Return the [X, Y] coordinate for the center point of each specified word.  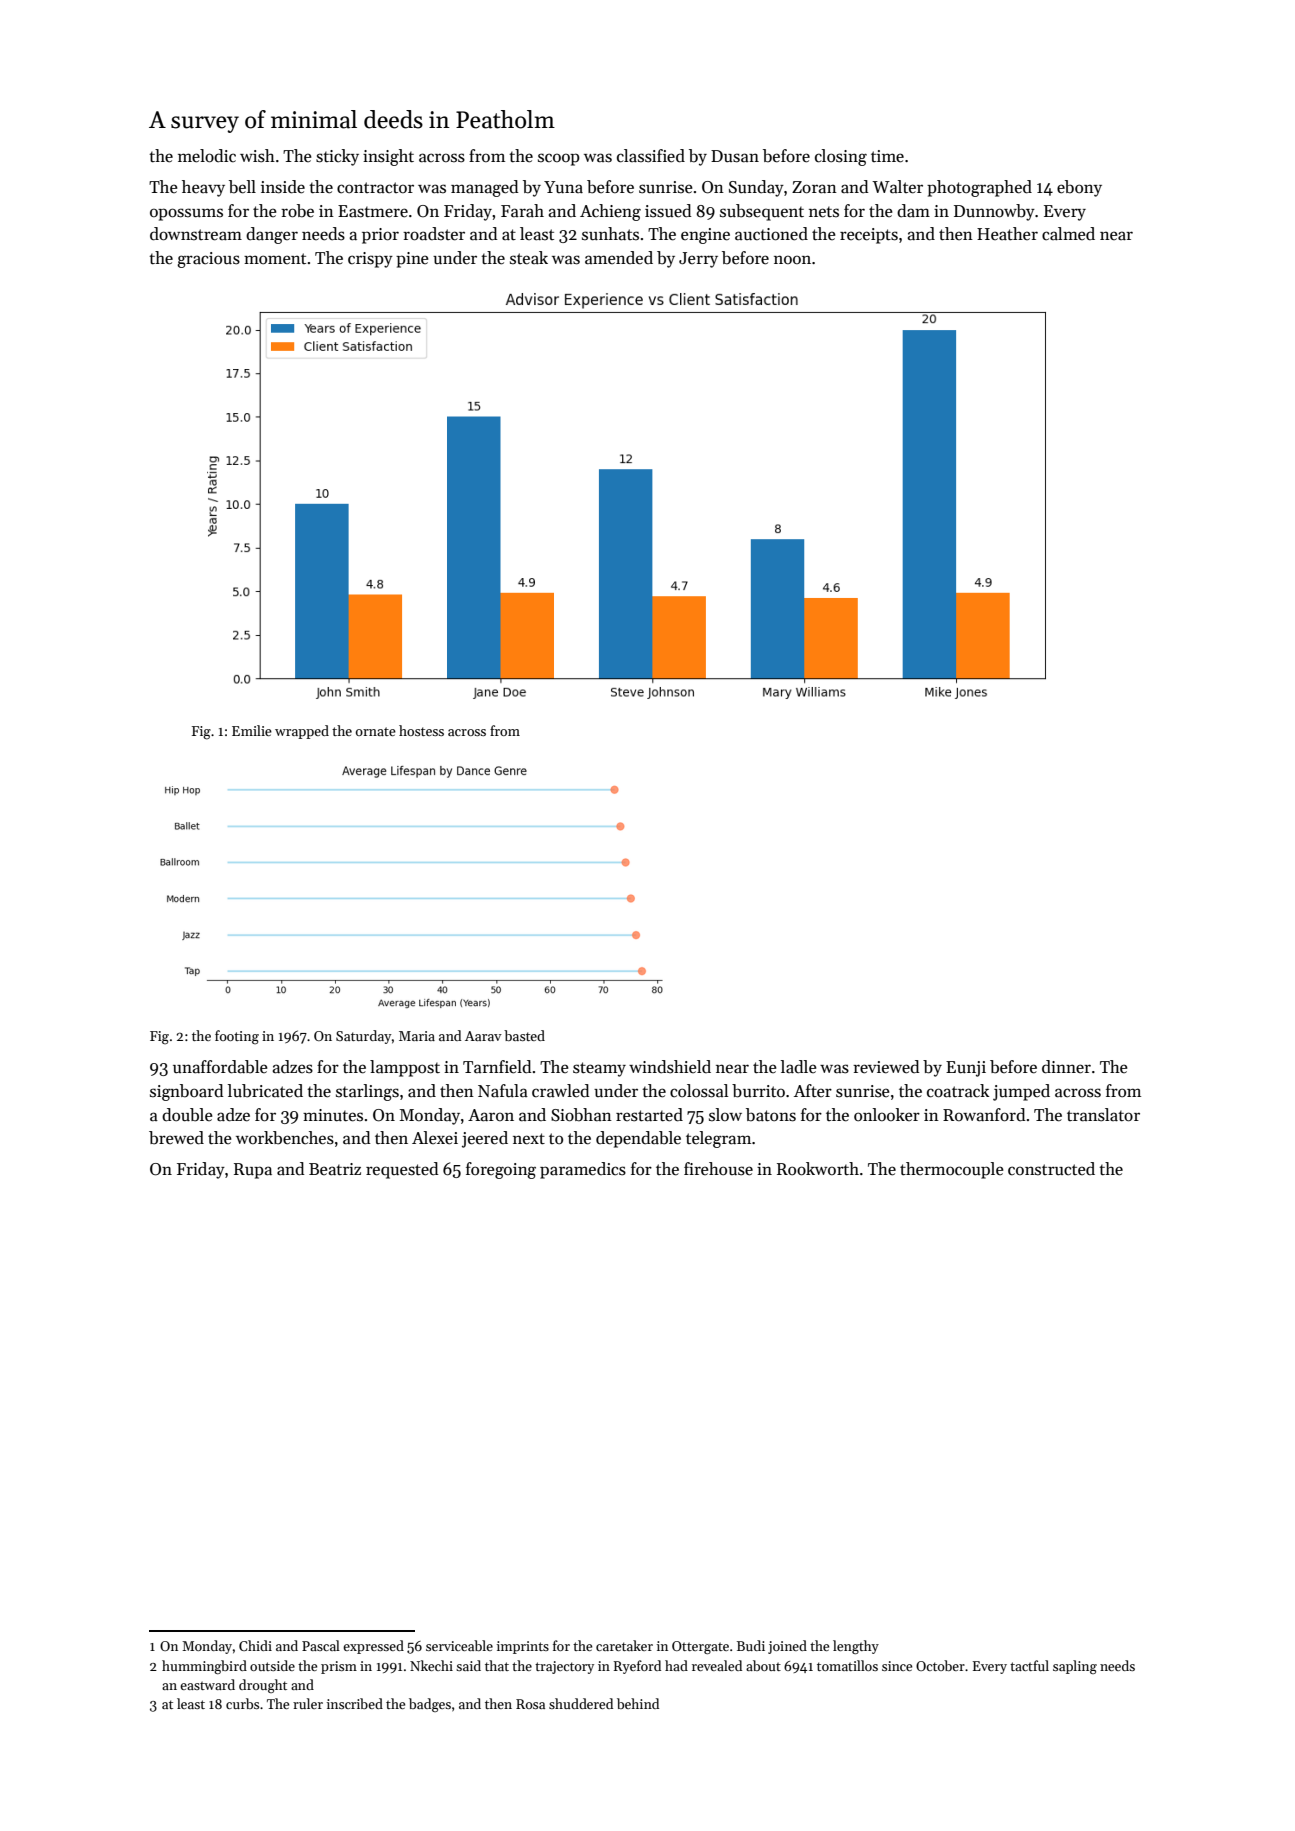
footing [237, 1037]
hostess [421, 730]
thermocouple [952, 1170]
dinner [1066, 1067]
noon [792, 259]
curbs [242, 1703]
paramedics [583, 1170]
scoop [559, 159]
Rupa [253, 1171]
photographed [979, 188]
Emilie [252, 730]
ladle [799, 1067]
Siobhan [581, 1115]
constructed [1051, 1169]
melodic [207, 156]
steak [529, 258]
